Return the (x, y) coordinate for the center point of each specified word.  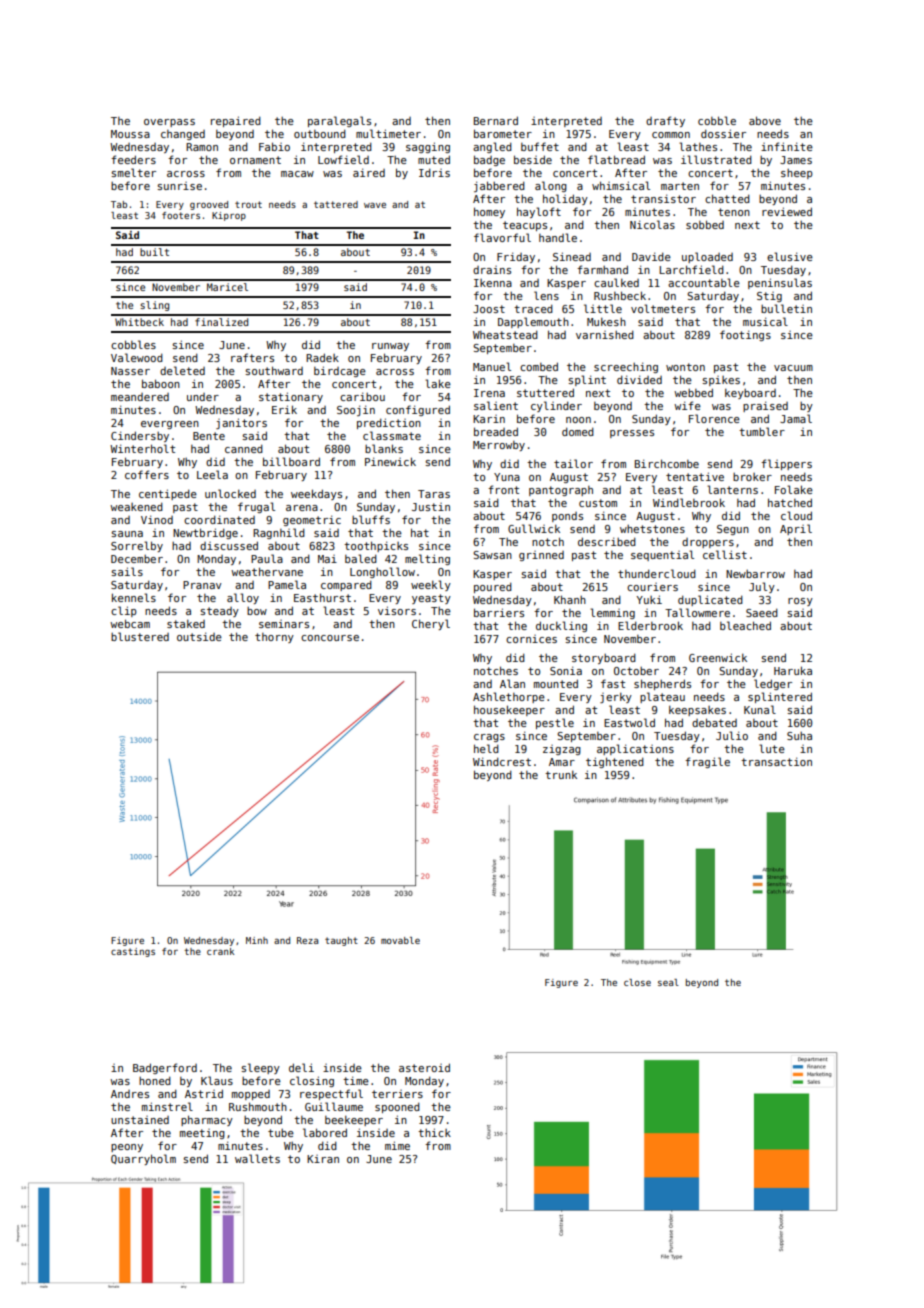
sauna (127, 534)
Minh (257, 940)
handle (558, 237)
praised (765, 406)
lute (772, 748)
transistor (663, 198)
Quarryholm (143, 1159)
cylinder (556, 406)
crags (489, 738)
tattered (336, 204)
